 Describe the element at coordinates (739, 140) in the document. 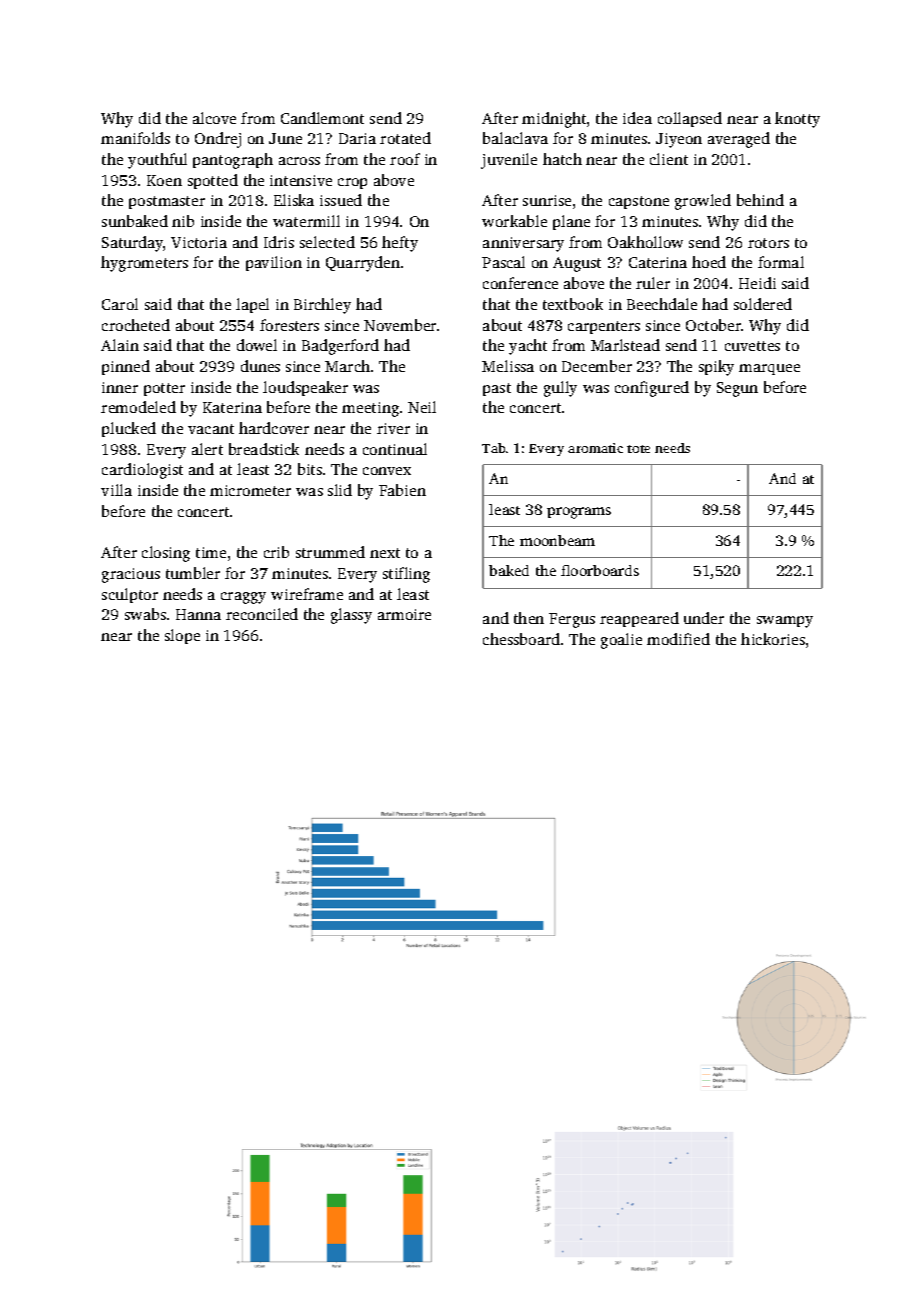

I see `averaged` at that location.
